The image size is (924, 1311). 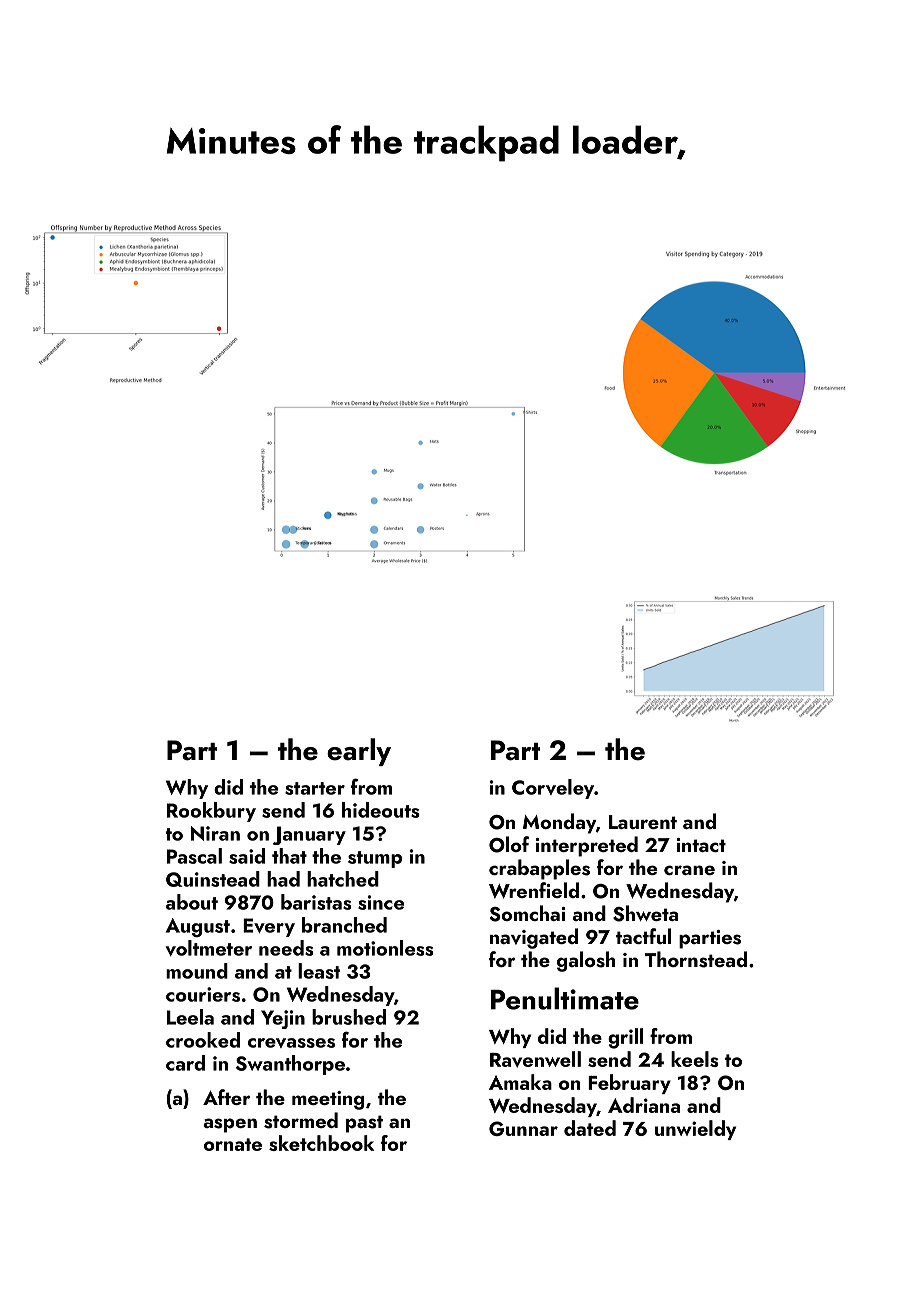 What do you see at coordinates (316, 902) in the page?
I see `baristas` at bounding box center [316, 902].
